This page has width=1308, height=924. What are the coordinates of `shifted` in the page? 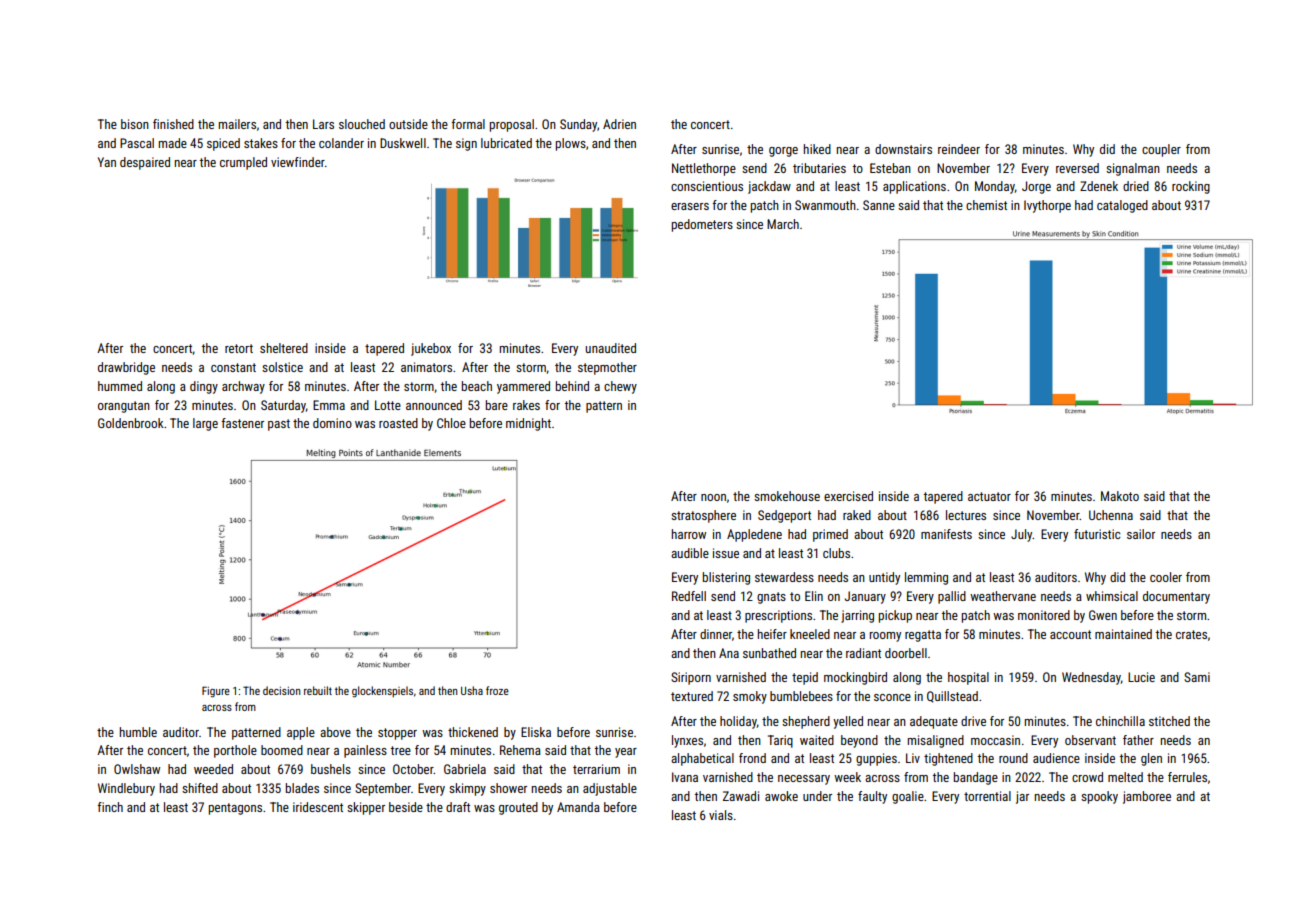 It's located at (200, 788).
